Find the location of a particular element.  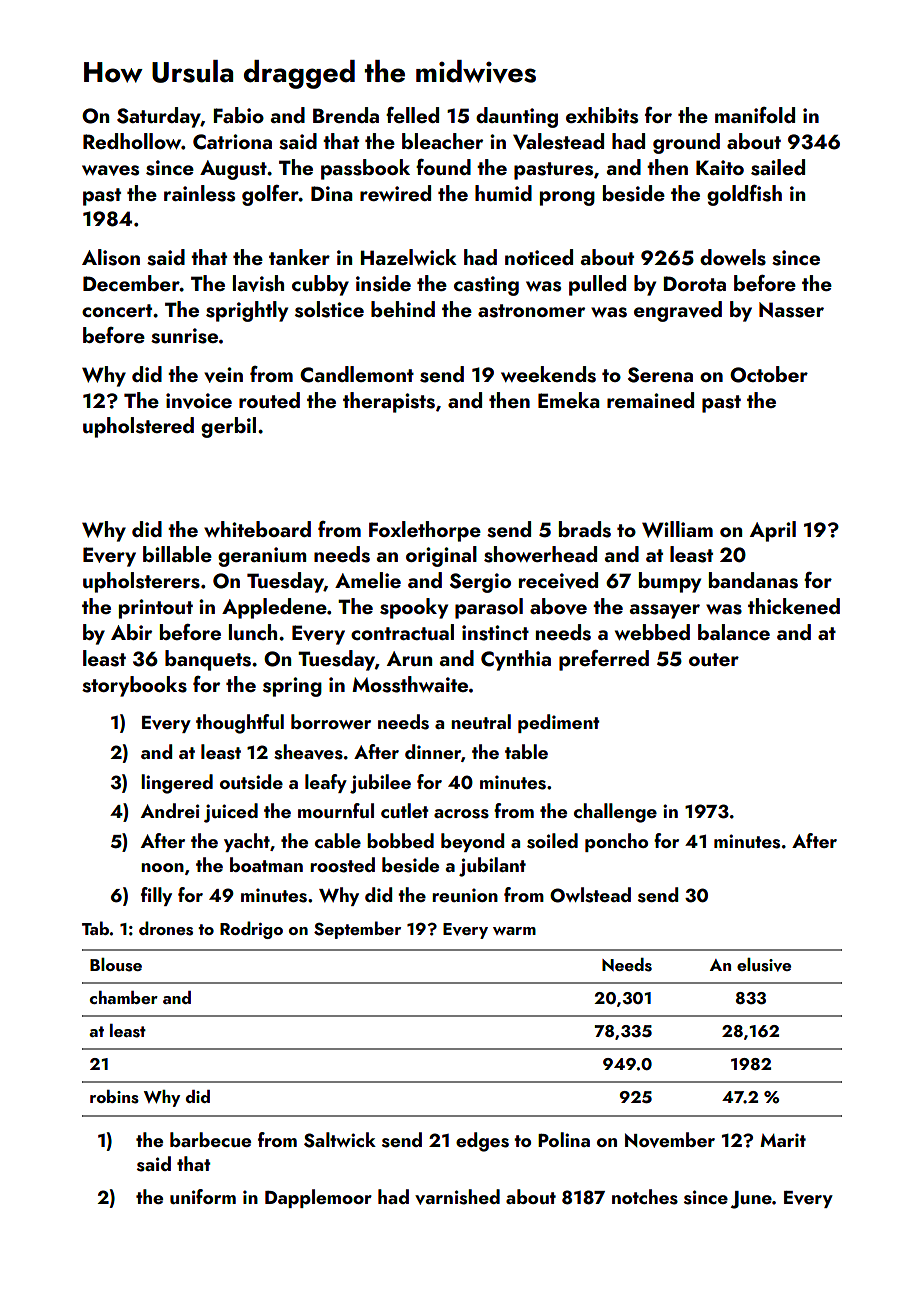

uniform is located at coordinates (203, 1196).
